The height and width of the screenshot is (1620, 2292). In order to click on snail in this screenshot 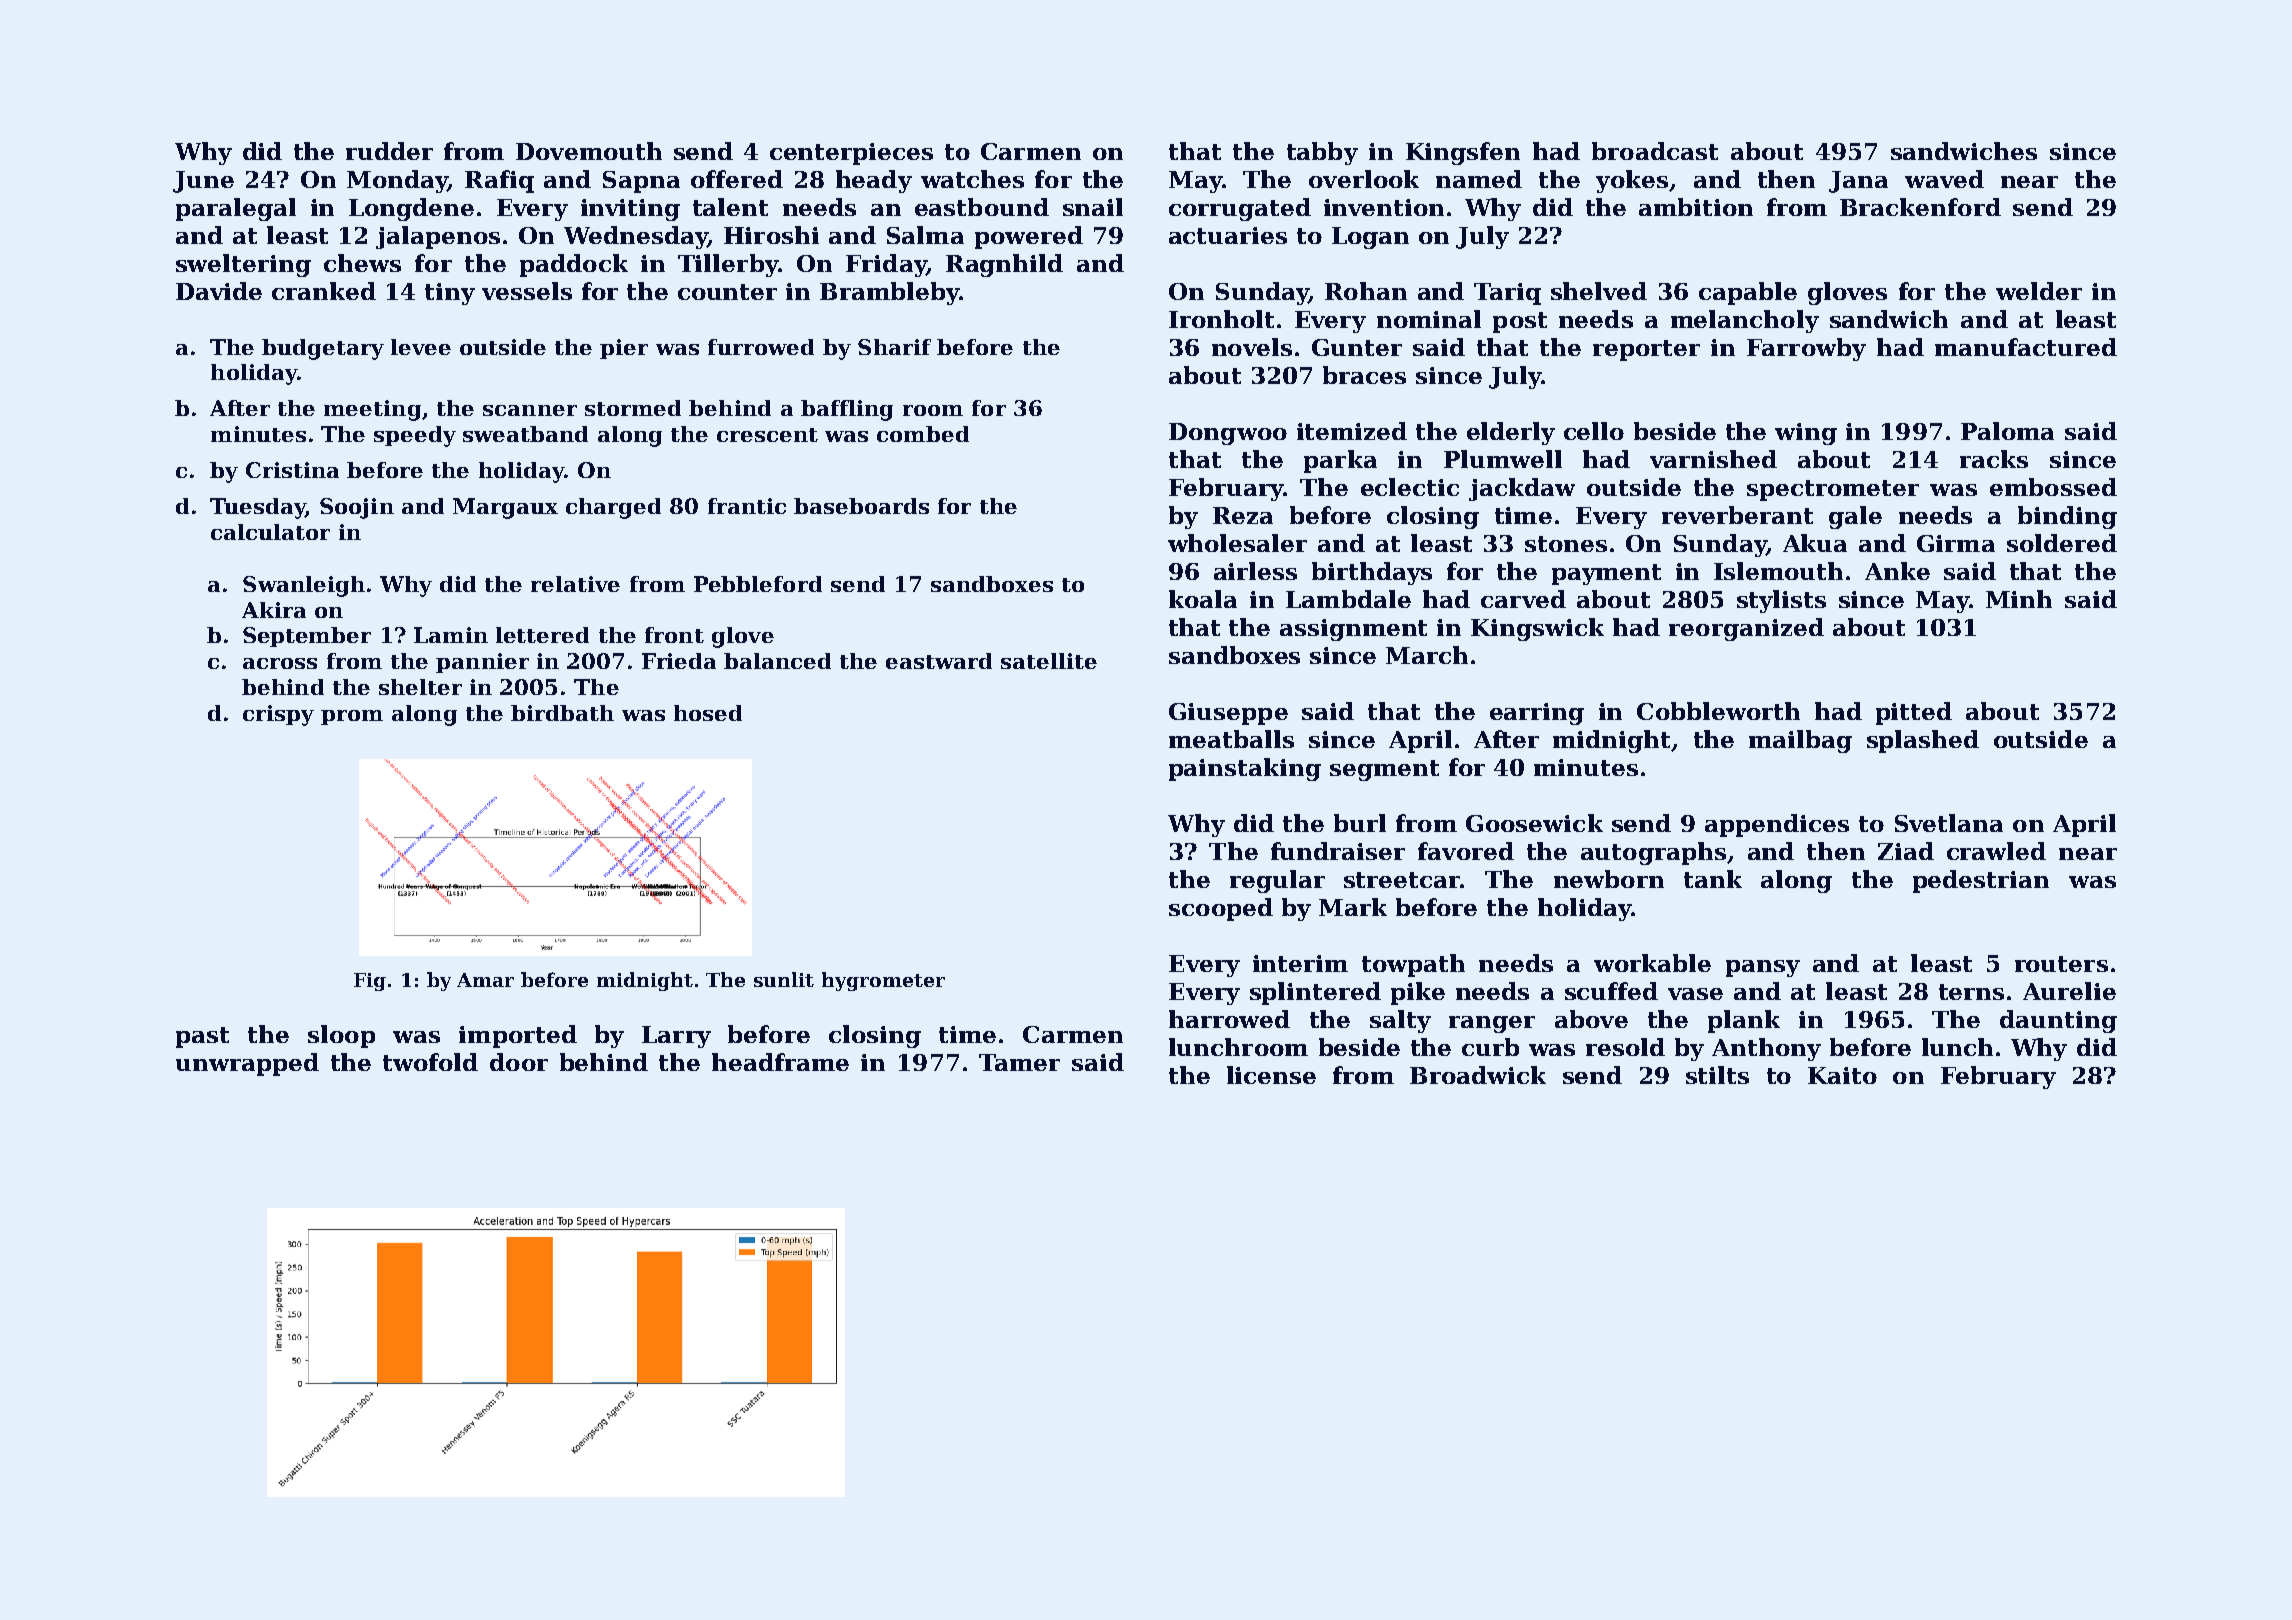, I will do `click(1093, 207)`.
